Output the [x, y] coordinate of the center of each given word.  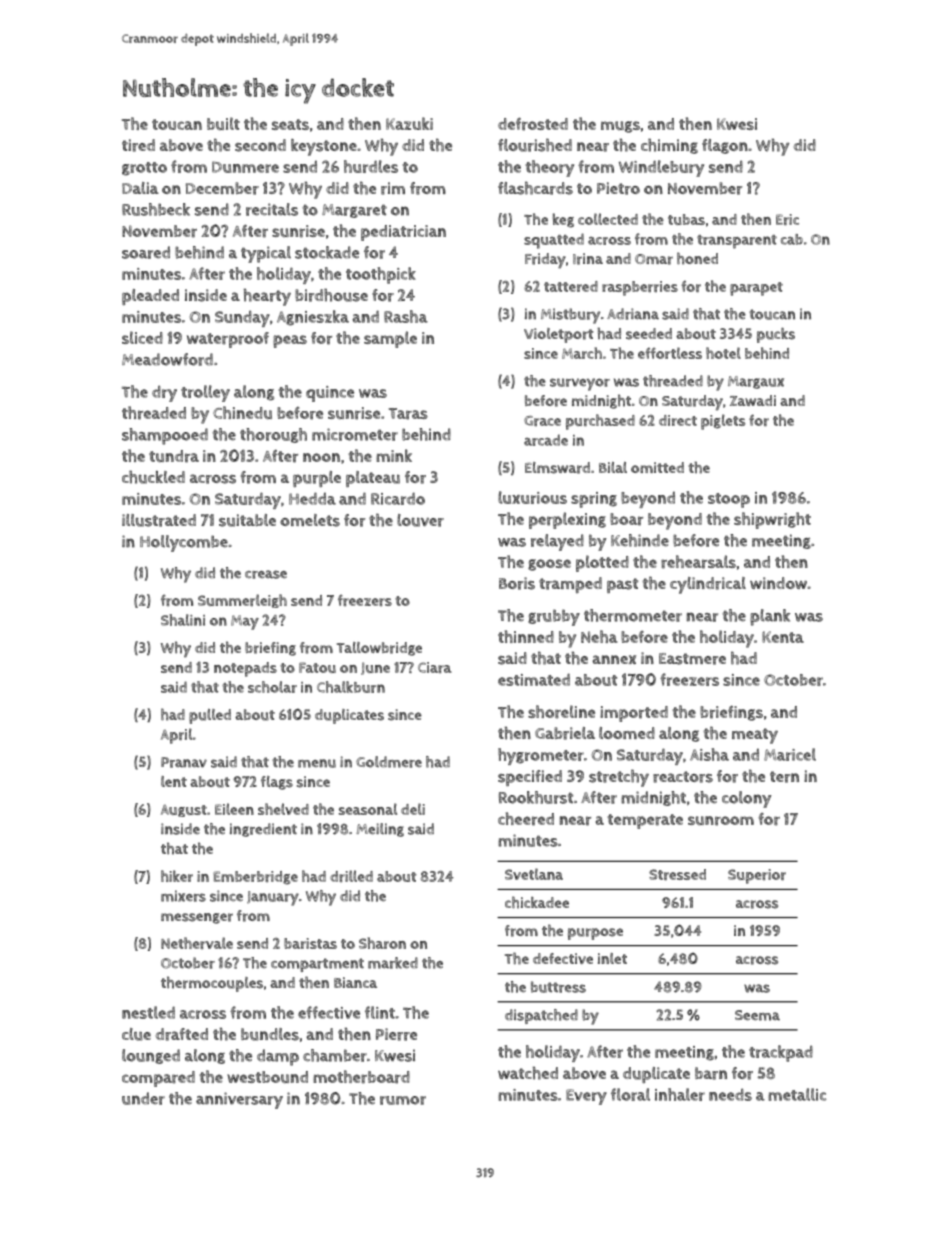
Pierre [396, 1034]
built [223, 123]
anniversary [239, 1100]
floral [630, 1094]
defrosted [533, 124]
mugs [620, 127]
